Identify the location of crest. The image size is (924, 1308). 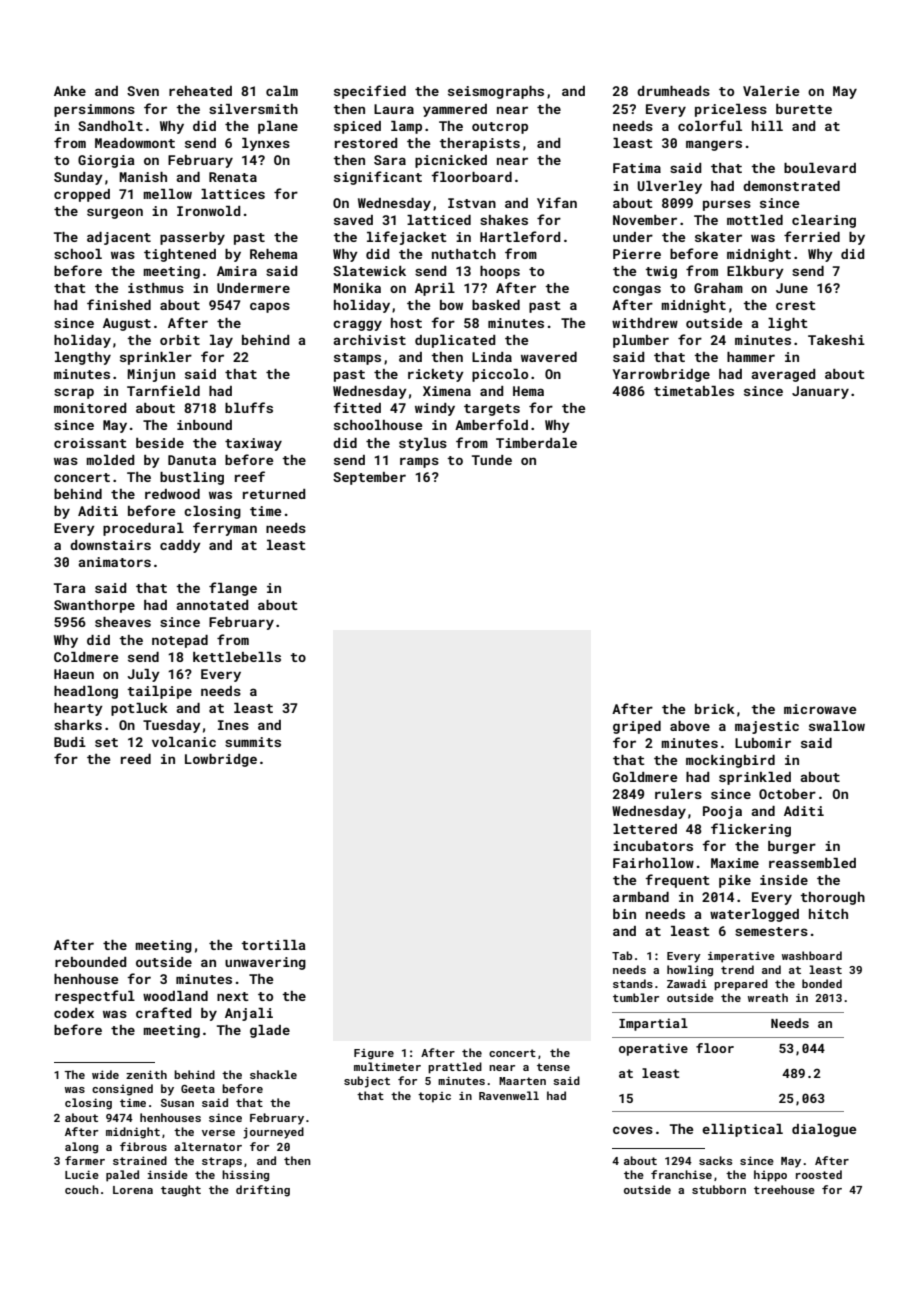
(796, 305).
